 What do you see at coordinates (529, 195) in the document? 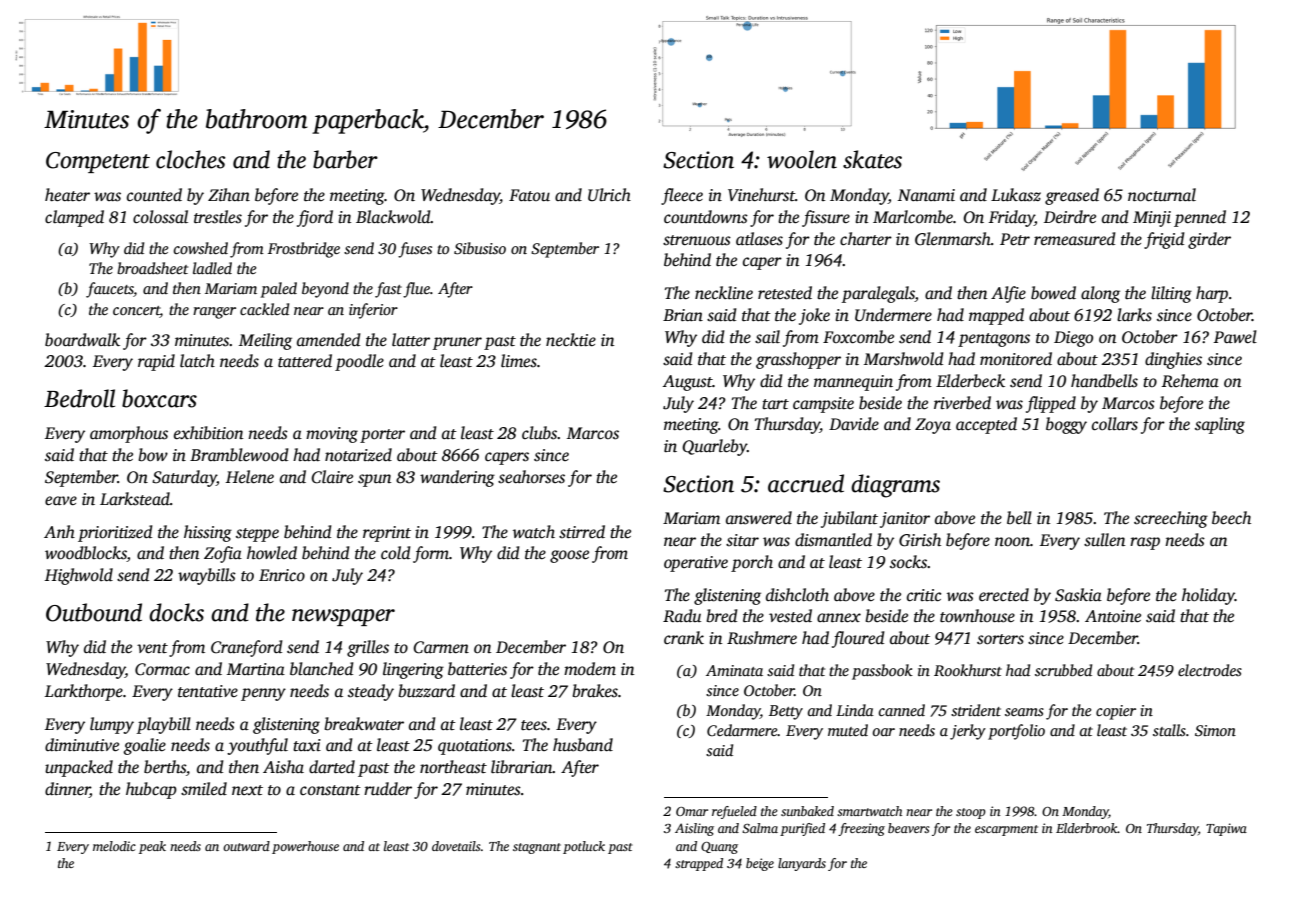
I see `Fatou` at bounding box center [529, 195].
